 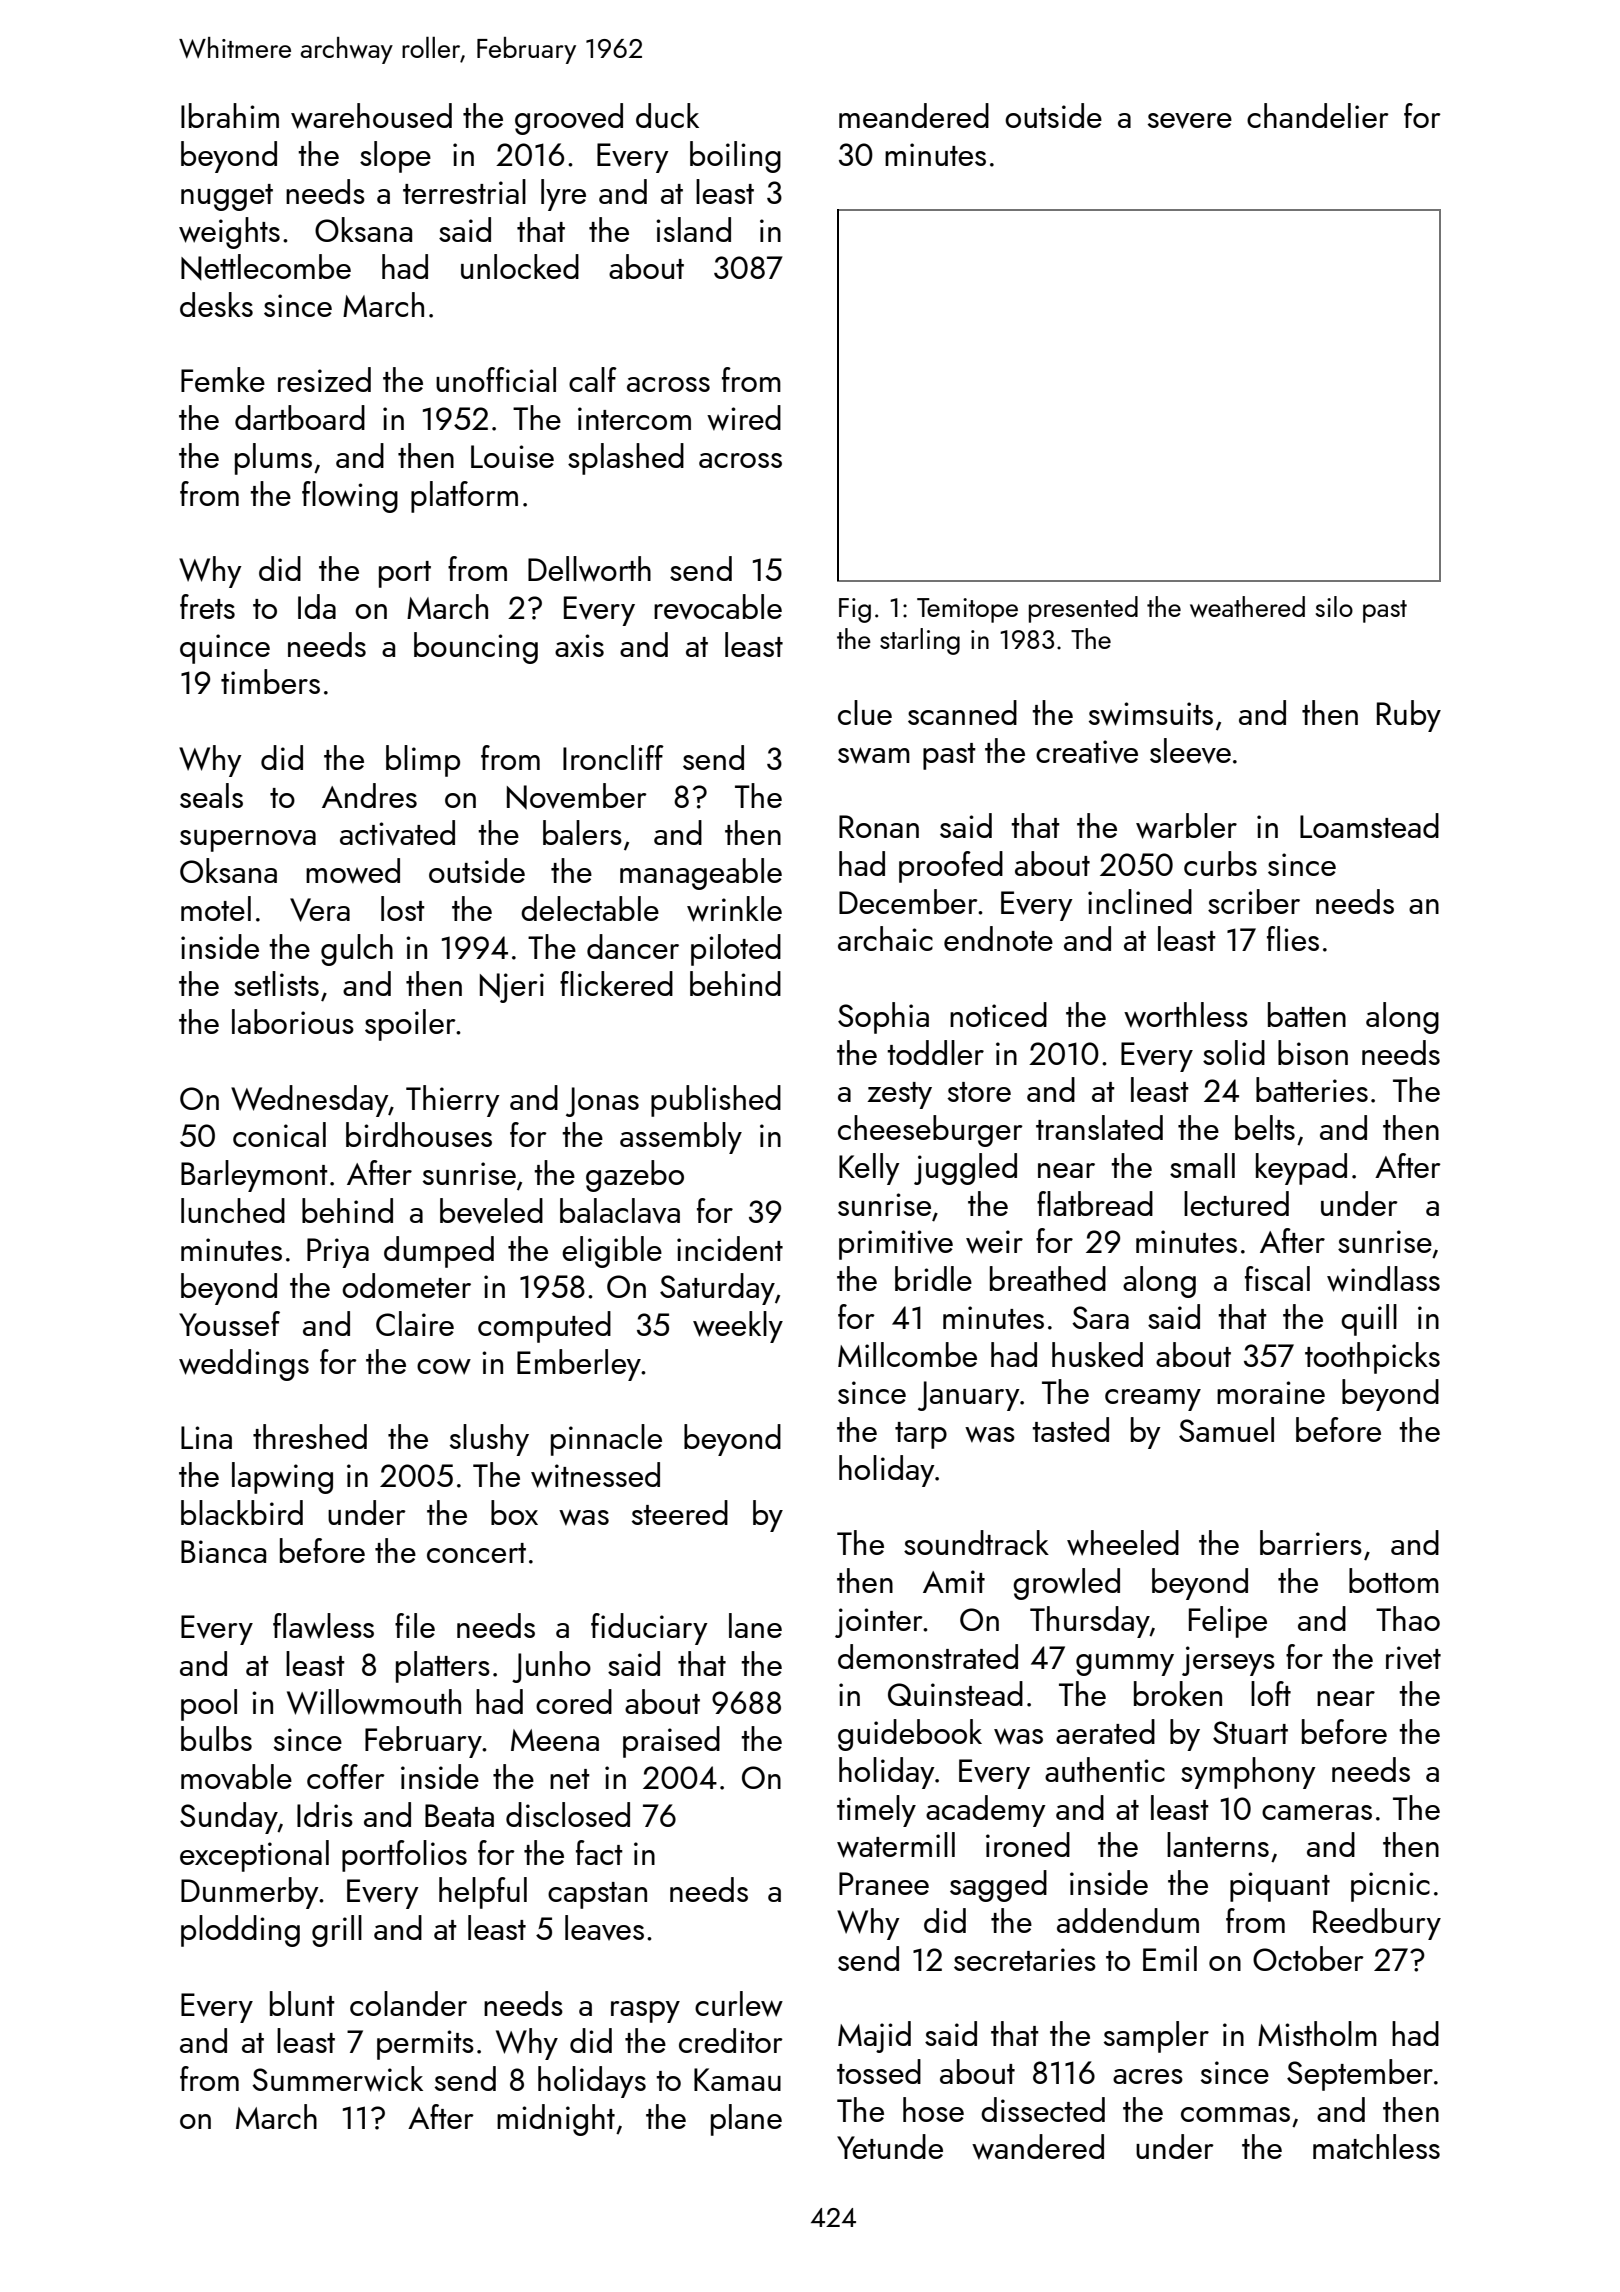 What do you see at coordinates (1376, 2146) in the screenshot?
I see `matchless` at bounding box center [1376, 2146].
